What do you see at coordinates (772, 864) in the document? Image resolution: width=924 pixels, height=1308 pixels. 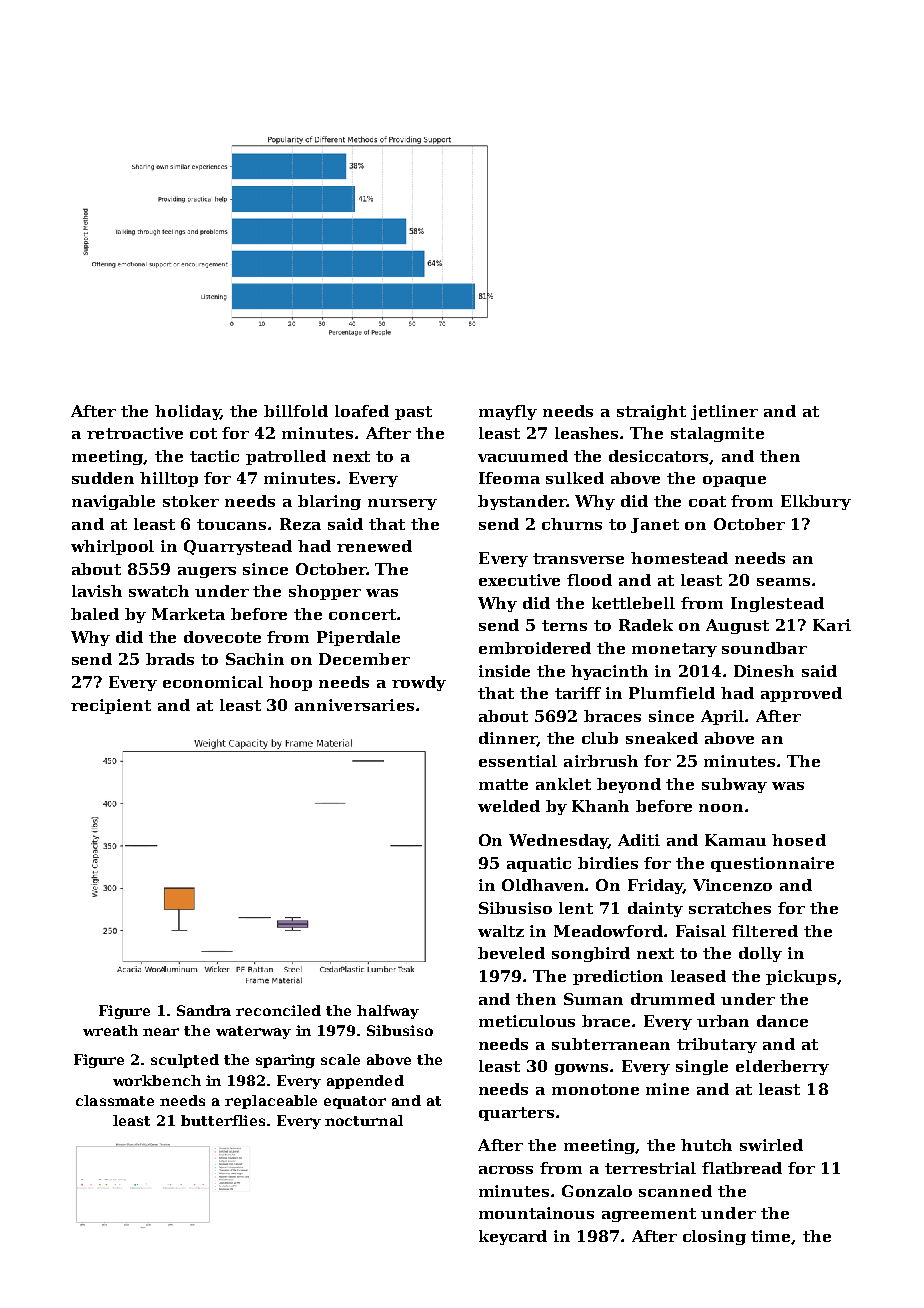 I see `questionnaire` at bounding box center [772, 864].
